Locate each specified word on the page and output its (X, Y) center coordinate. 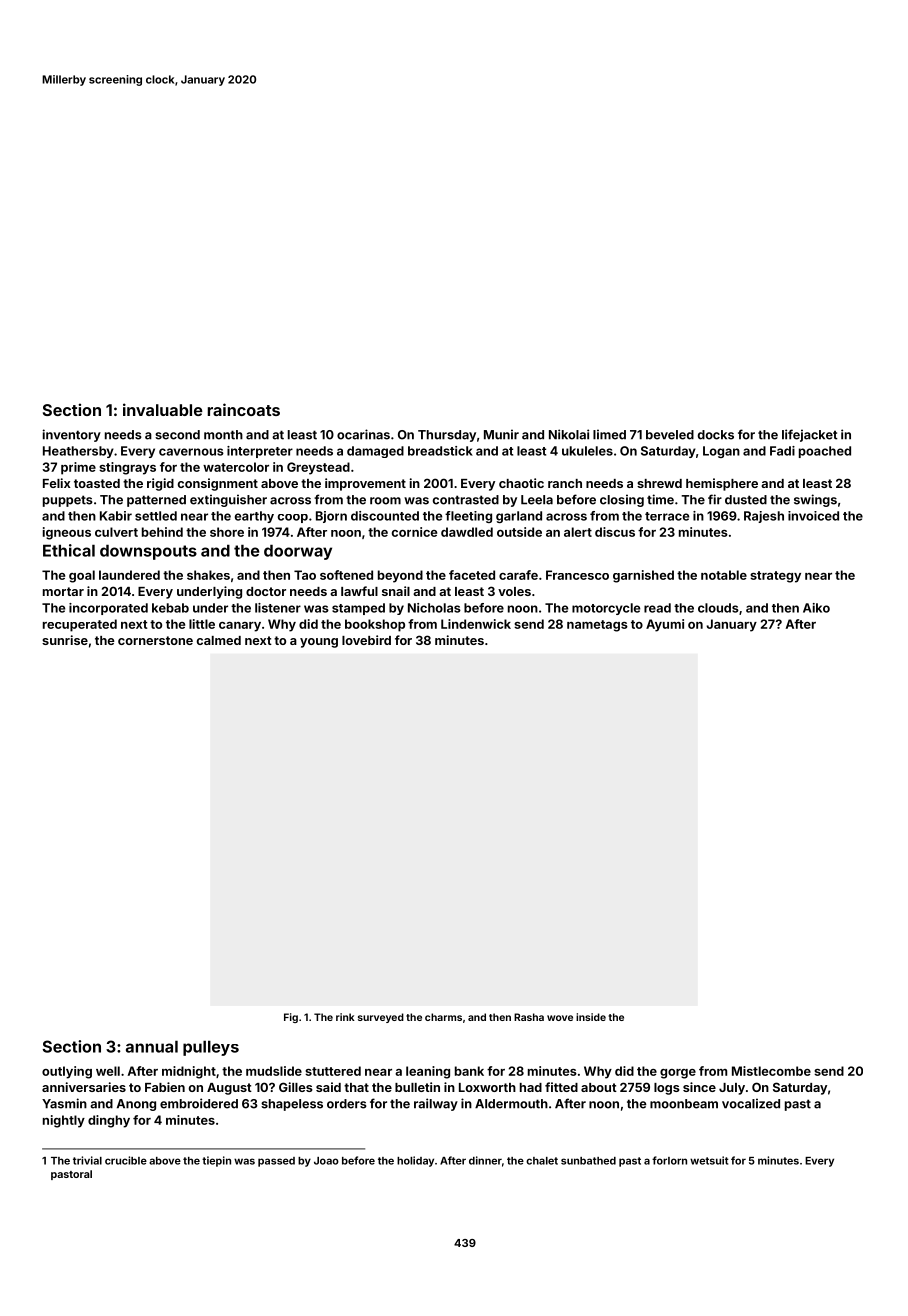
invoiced (813, 516)
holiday (415, 1161)
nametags (597, 626)
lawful (359, 591)
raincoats (244, 409)
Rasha (529, 1017)
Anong (136, 1105)
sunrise (65, 640)
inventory (72, 435)
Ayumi (665, 625)
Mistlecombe (771, 1071)
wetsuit (709, 1160)
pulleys (211, 1048)
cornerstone (155, 640)
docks (716, 435)
